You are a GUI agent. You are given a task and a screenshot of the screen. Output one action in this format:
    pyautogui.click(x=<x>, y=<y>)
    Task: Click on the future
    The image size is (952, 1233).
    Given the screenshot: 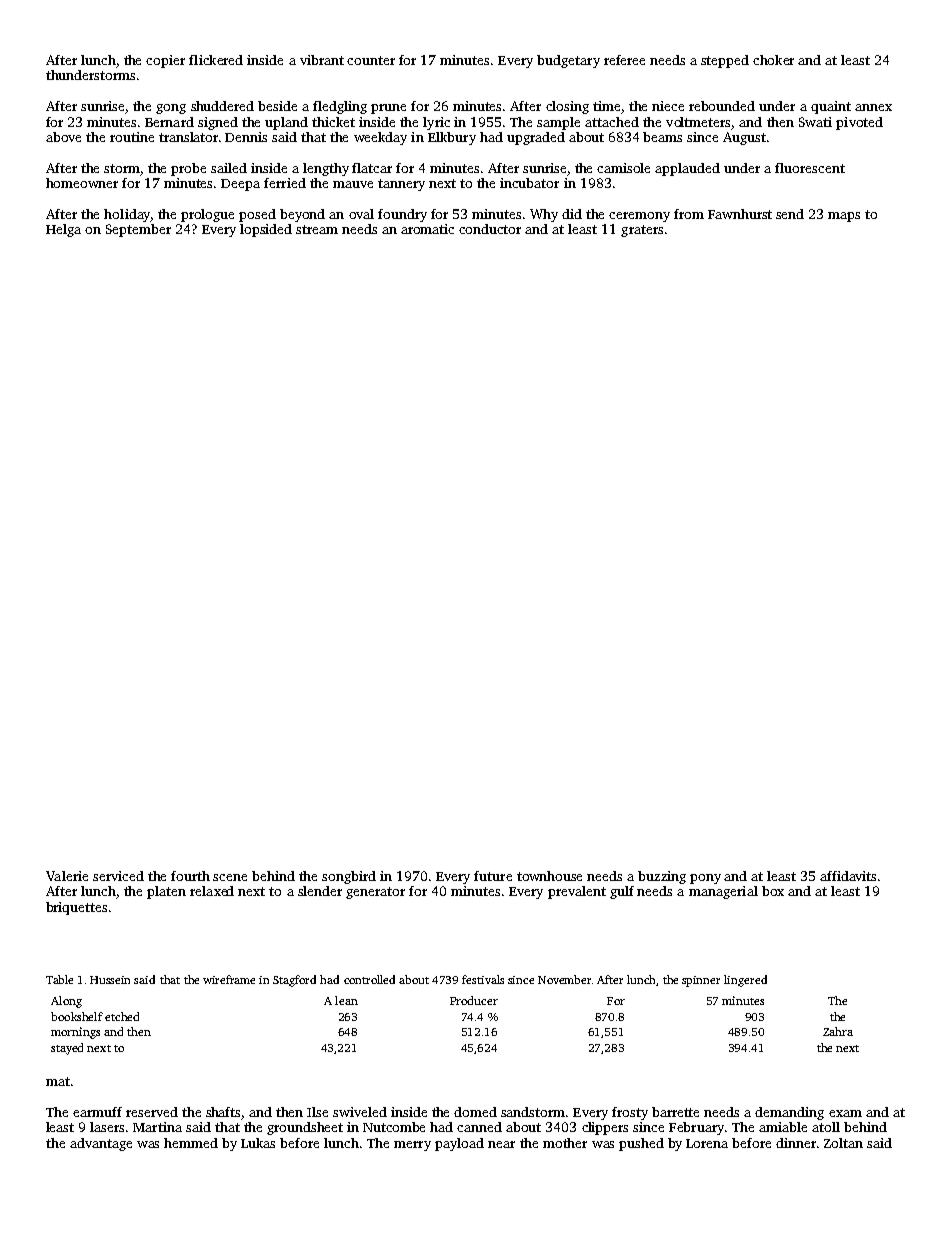 What is the action you would take?
    pyautogui.click(x=493, y=876)
